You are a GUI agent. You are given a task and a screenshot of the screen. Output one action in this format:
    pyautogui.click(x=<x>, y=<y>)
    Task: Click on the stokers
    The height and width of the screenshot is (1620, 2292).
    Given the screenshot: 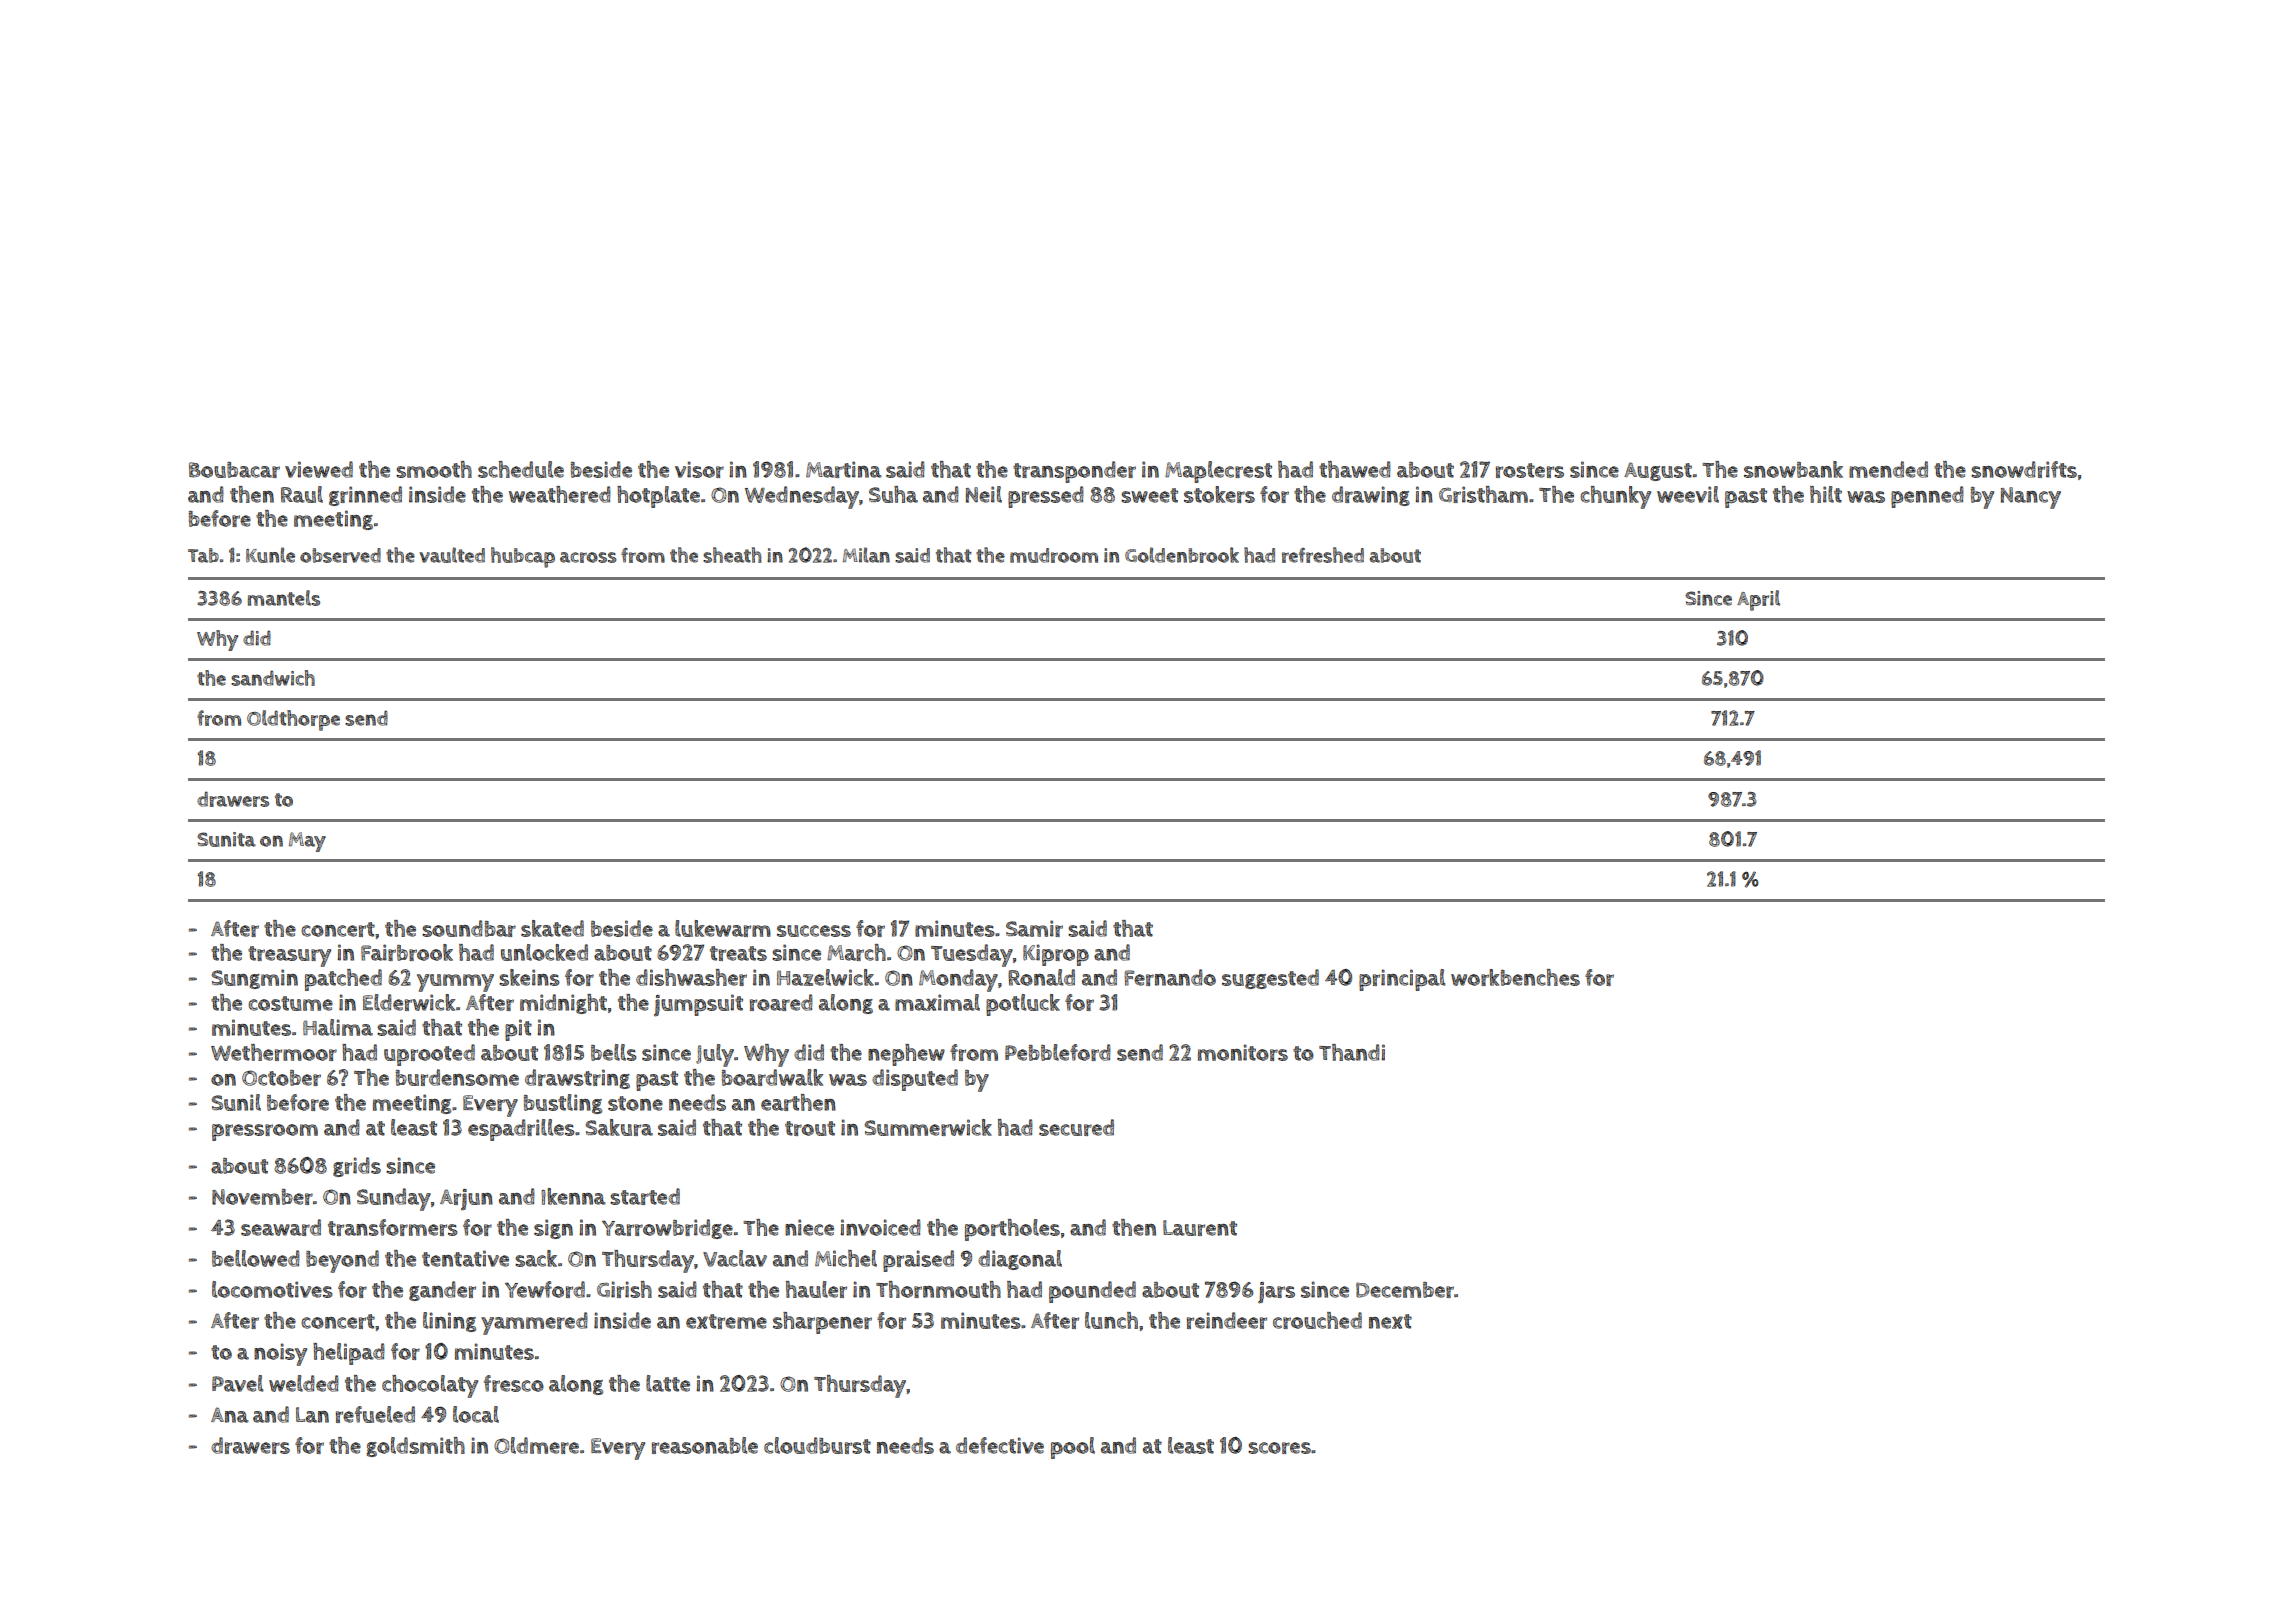 What is the action you would take?
    pyautogui.click(x=1219, y=494)
